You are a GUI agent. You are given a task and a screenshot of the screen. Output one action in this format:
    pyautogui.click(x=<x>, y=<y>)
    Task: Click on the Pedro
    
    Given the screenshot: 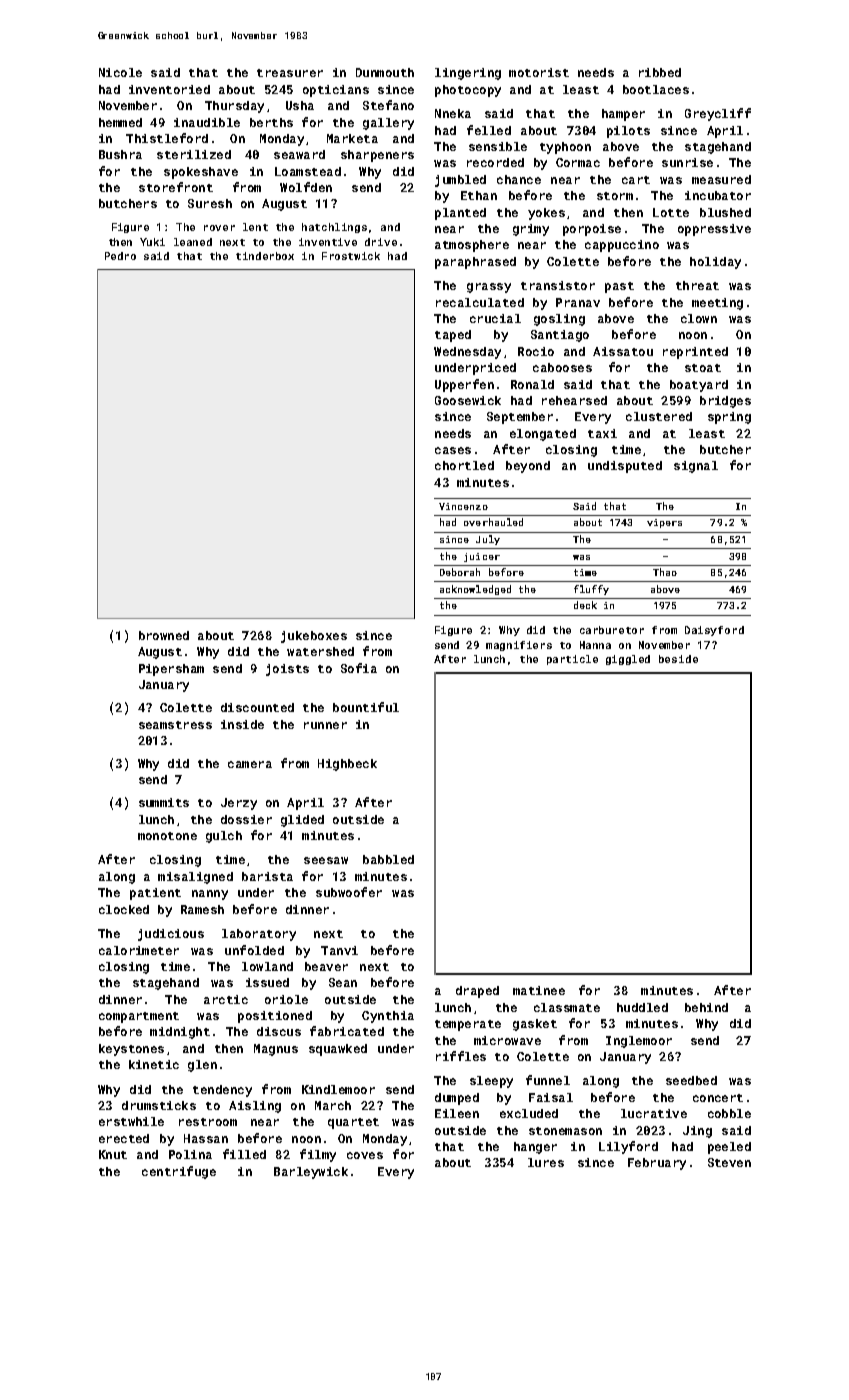 What is the action you would take?
    pyautogui.click(x=120, y=256)
